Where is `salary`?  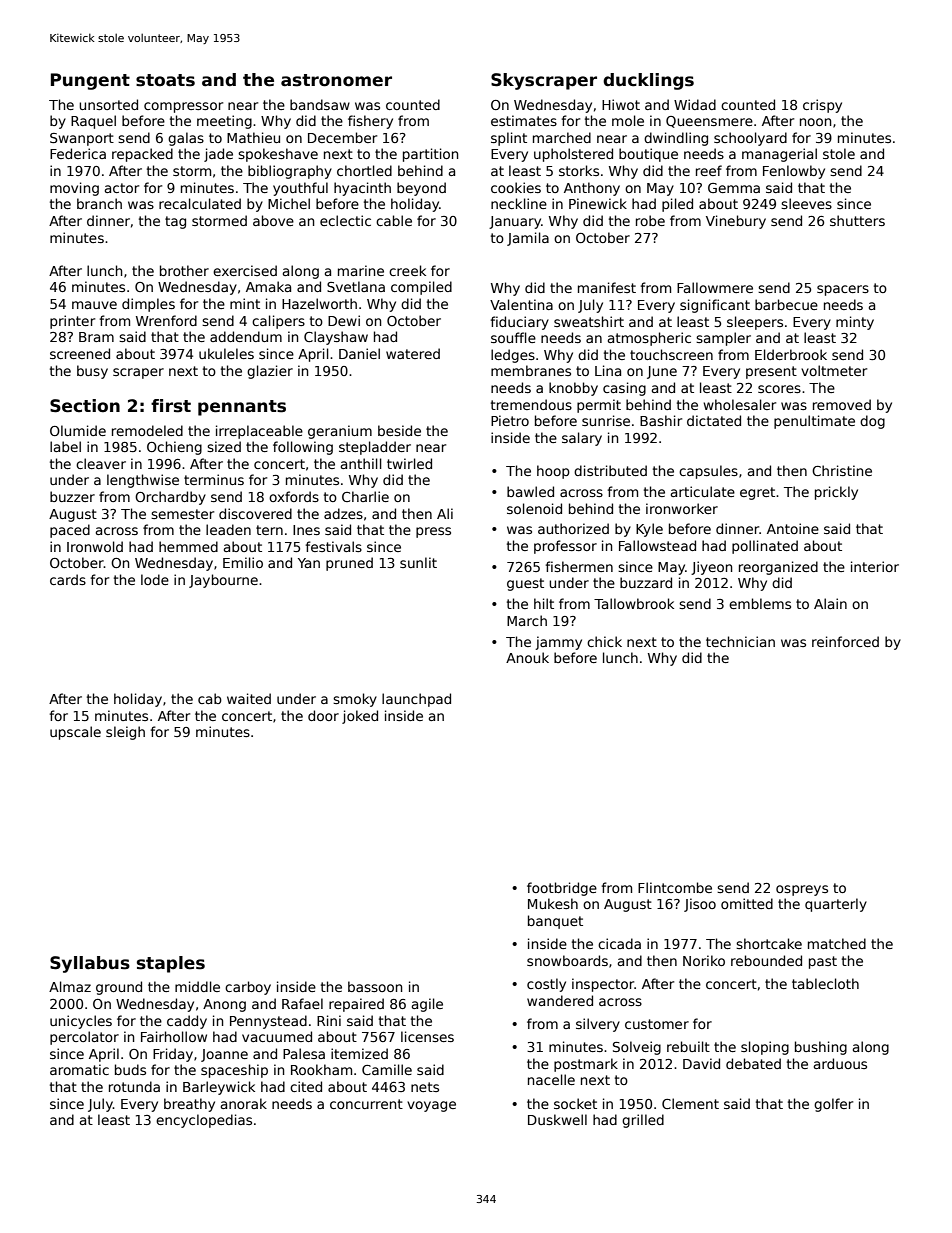
salary is located at coordinates (582, 439).
